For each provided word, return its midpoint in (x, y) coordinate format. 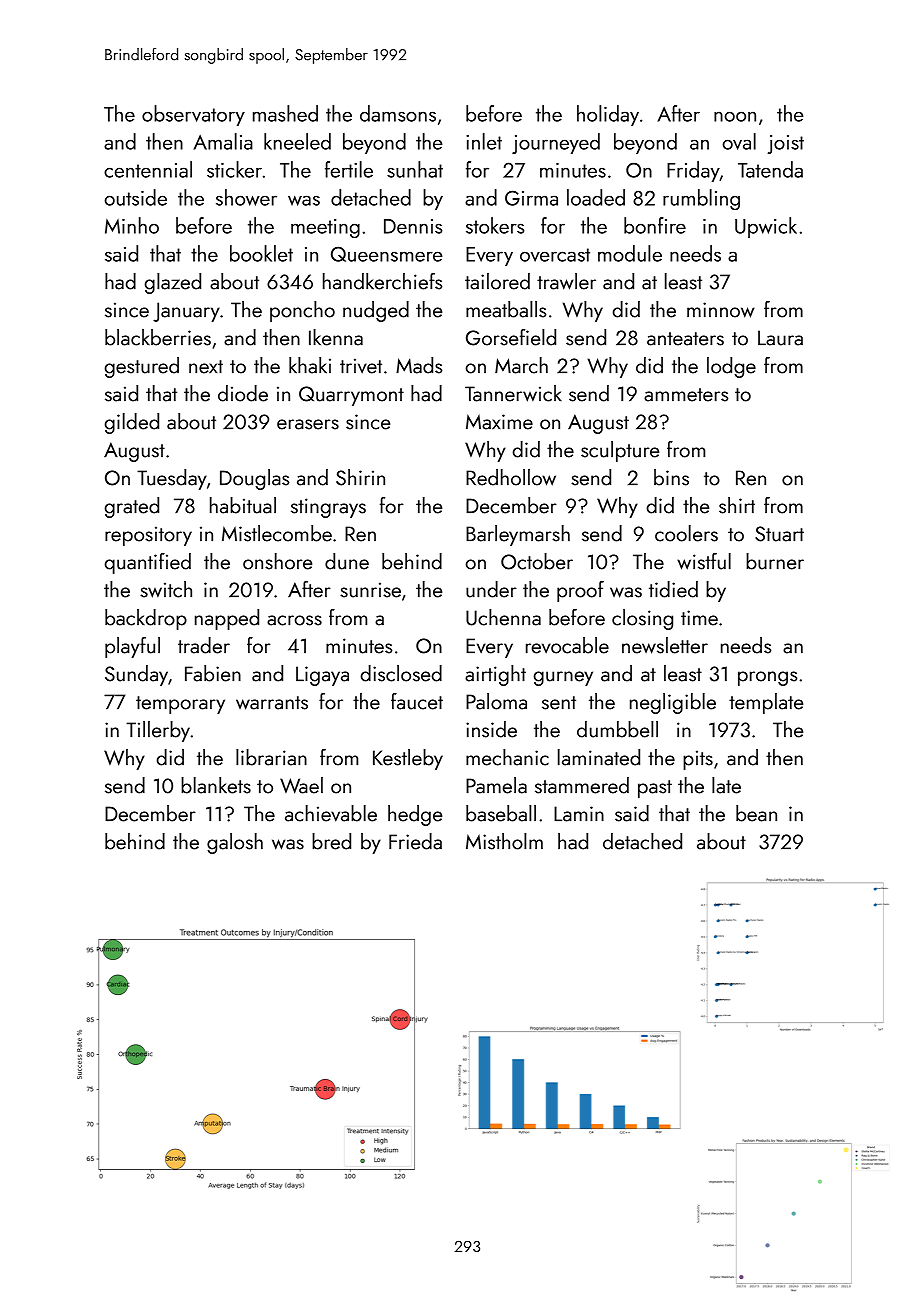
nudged (376, 311)
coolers (686, 533)
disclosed (401, 673)
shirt (737, 505)
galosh (235, 843)
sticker (234, 169)
